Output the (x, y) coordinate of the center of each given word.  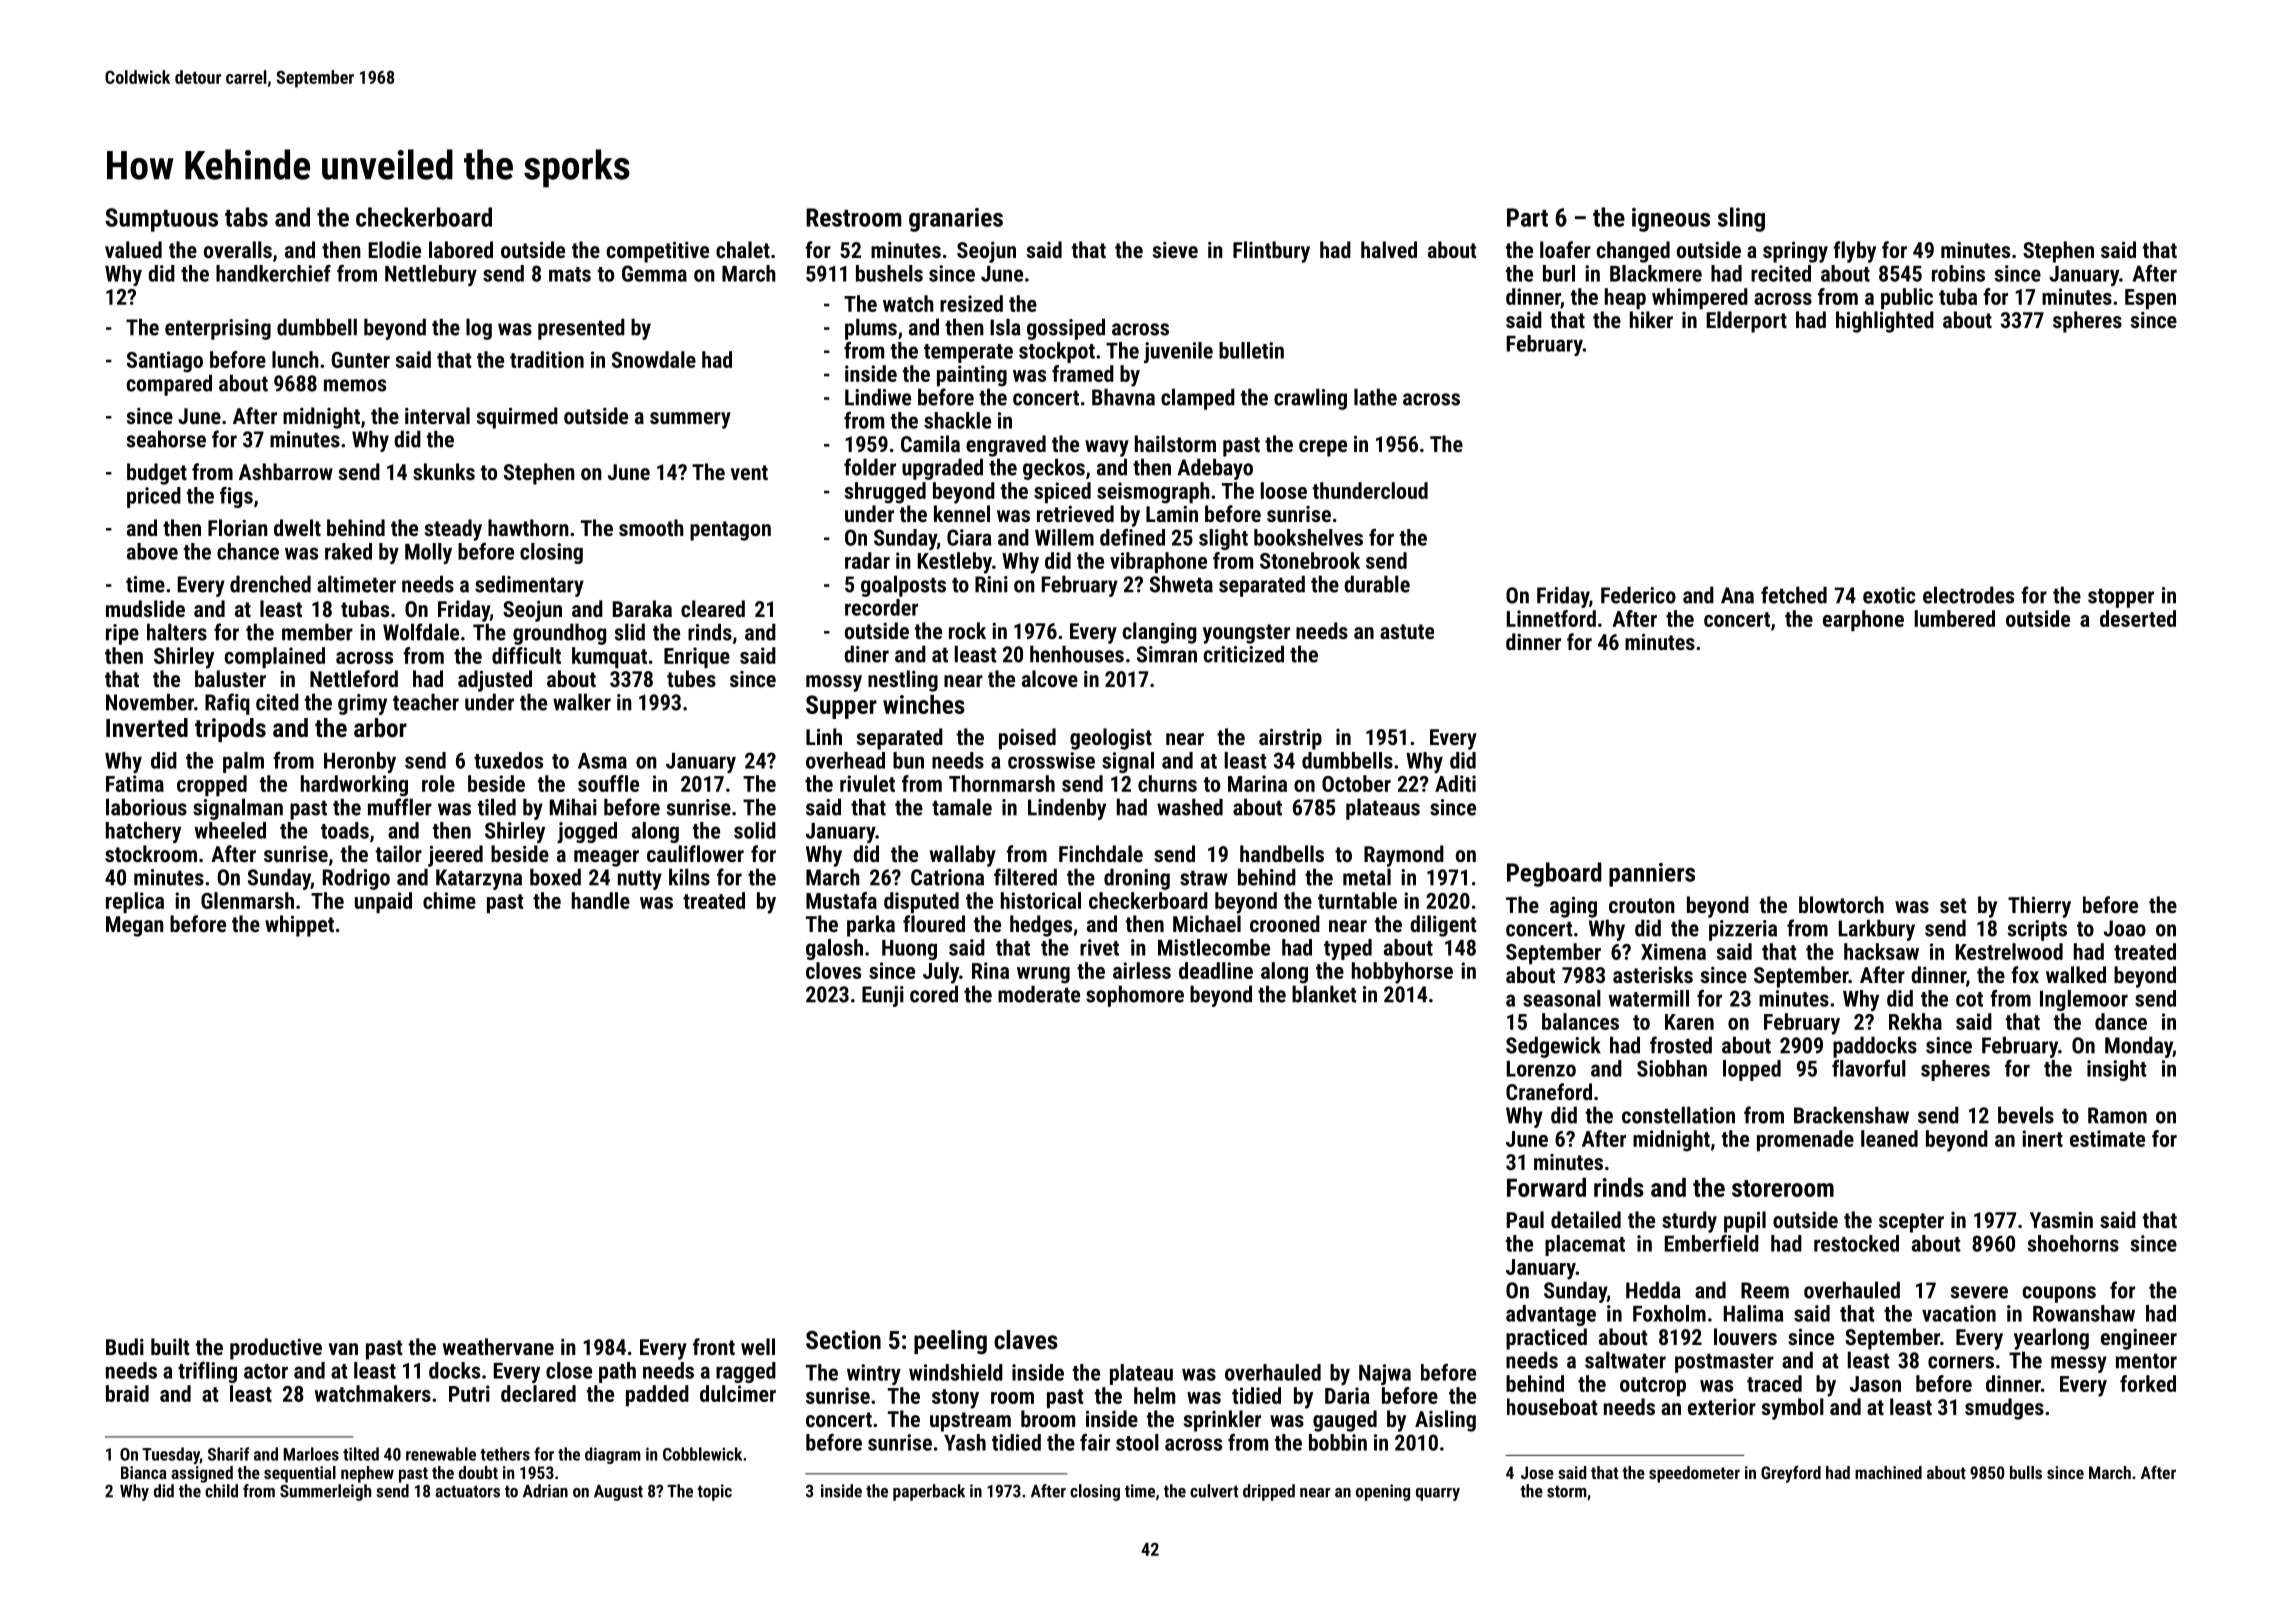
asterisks (1653, 974)
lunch (295, 359)
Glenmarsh (247, 900)
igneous (1671, 220)
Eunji (883, 996)
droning (1137, 879)
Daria (1347, 1395)
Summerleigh (325, 1492)
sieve (1175, 250)
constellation (1678, 1115)
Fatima (135, 783)
